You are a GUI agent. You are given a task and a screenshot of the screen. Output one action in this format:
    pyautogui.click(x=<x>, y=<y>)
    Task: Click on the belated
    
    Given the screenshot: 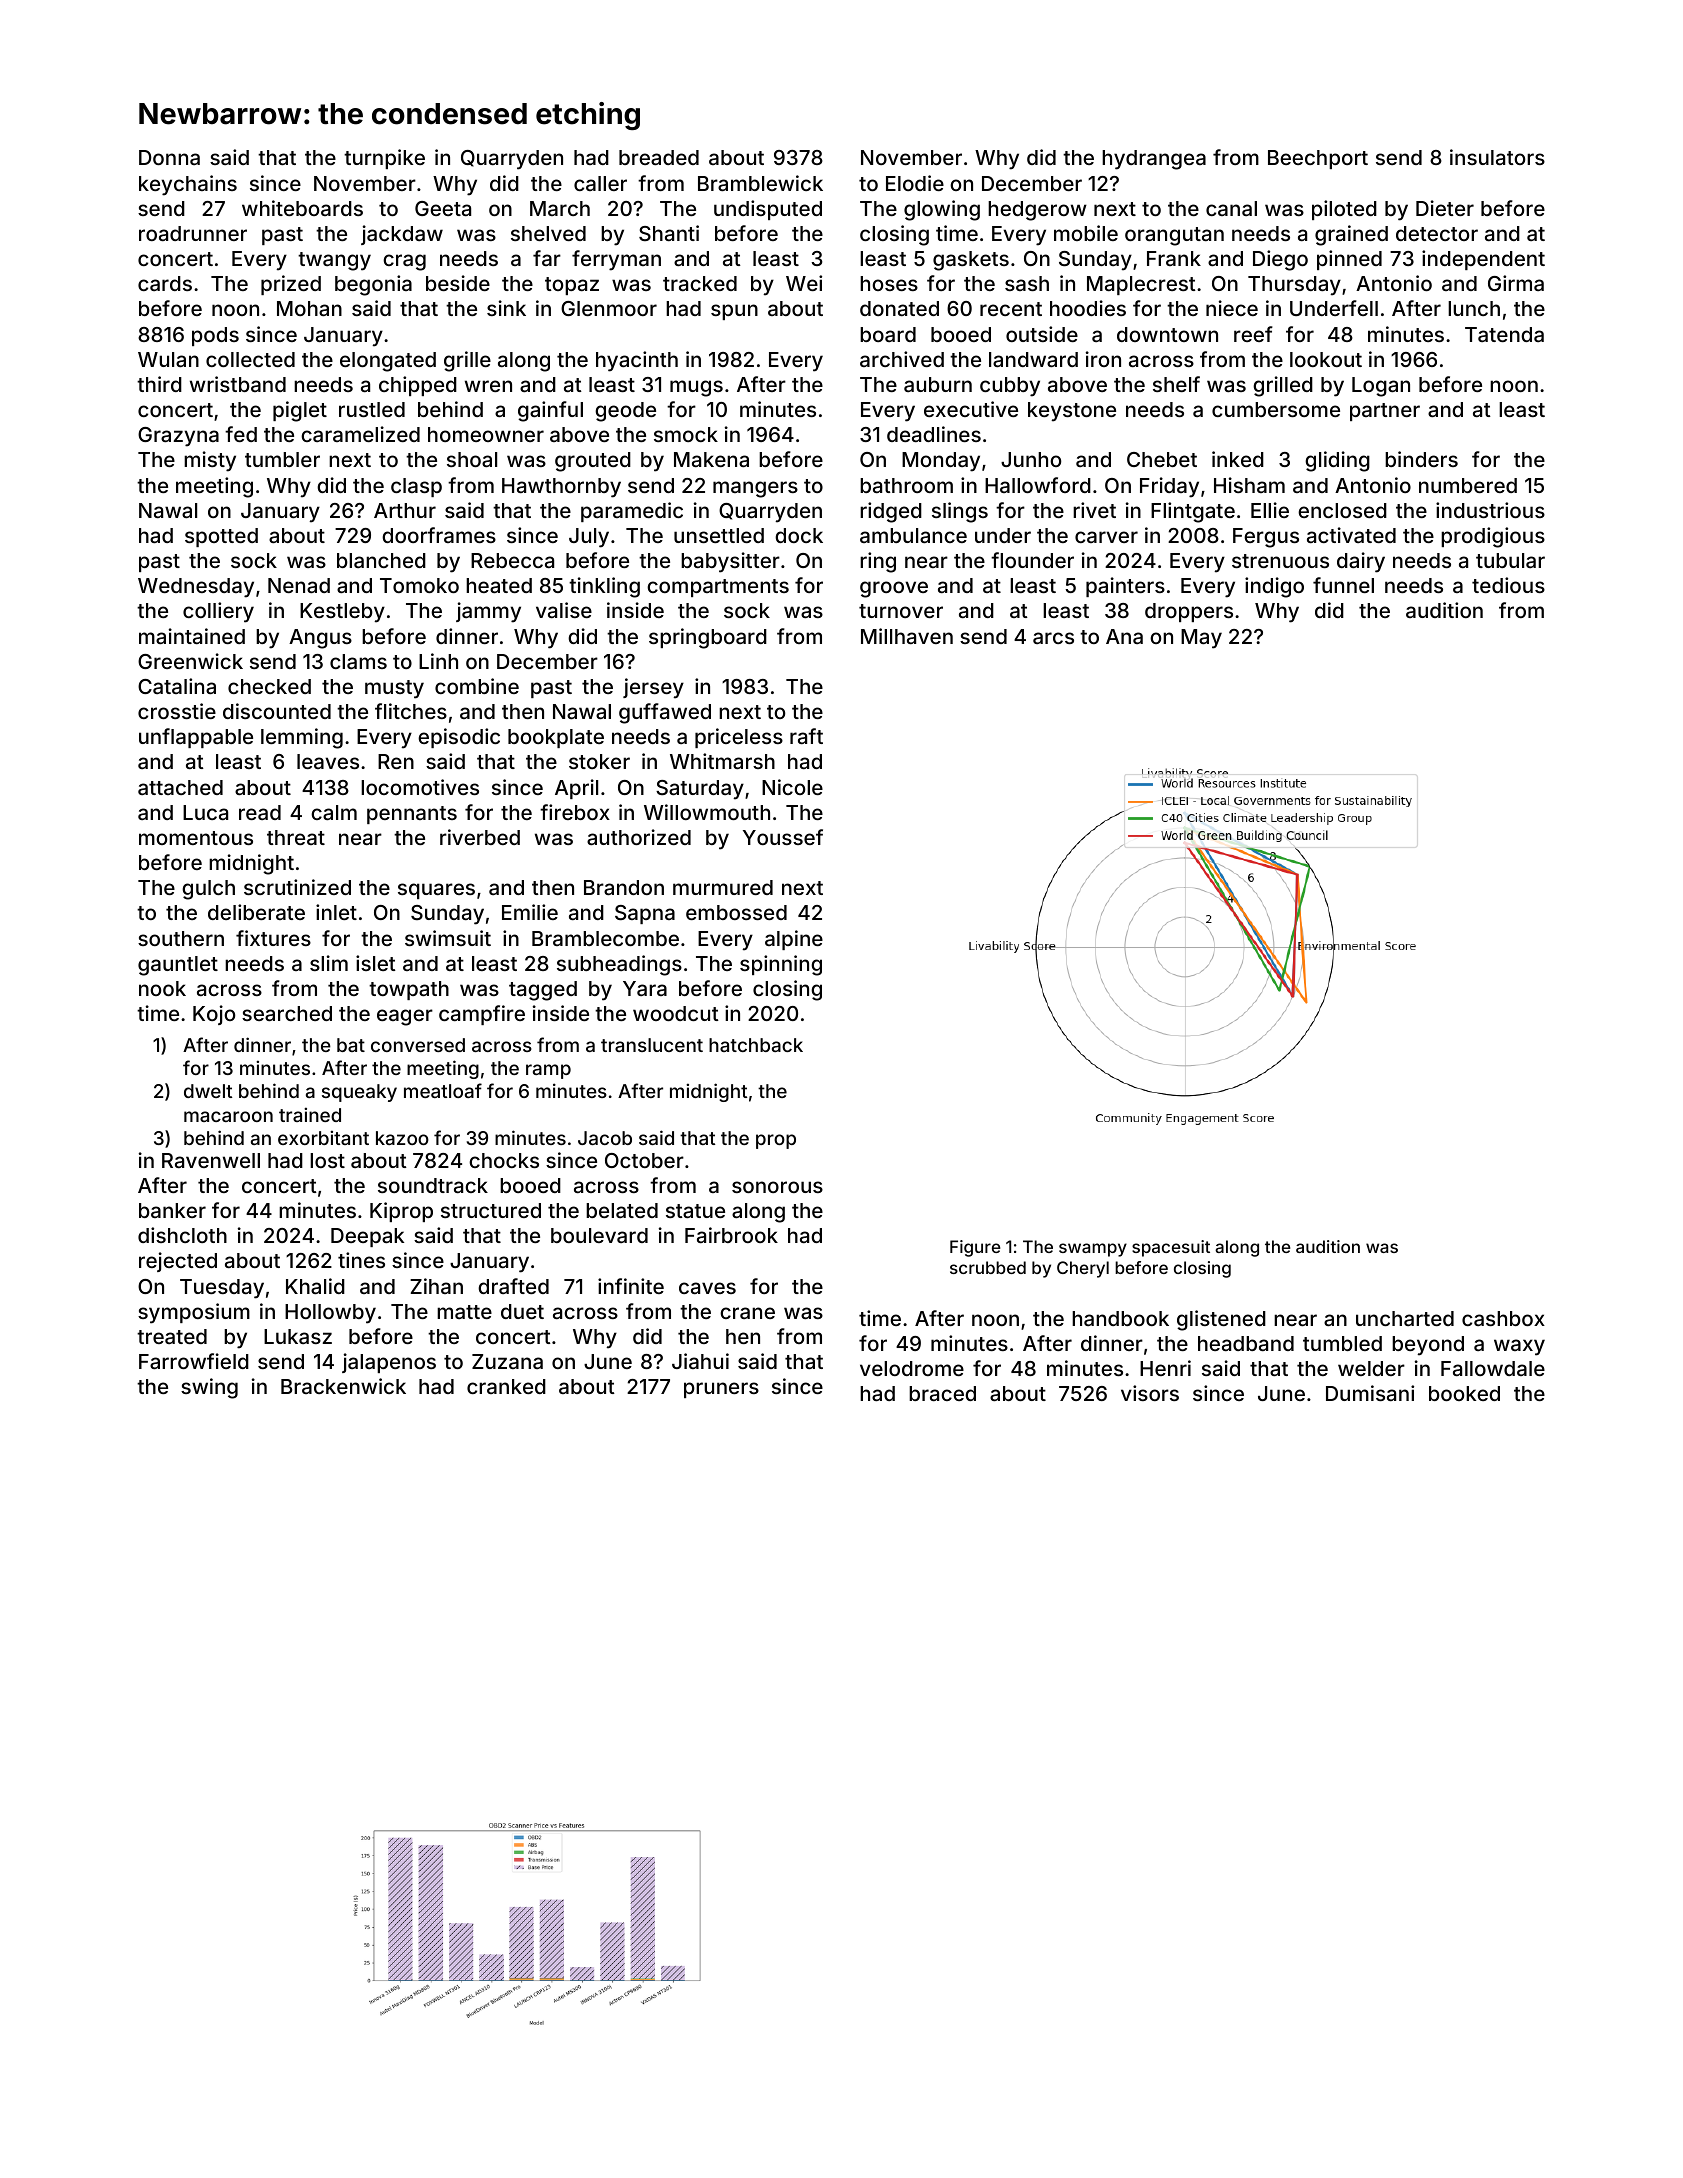 What is the action you would take?
    pyautogui.click(x=622, y=1210)
